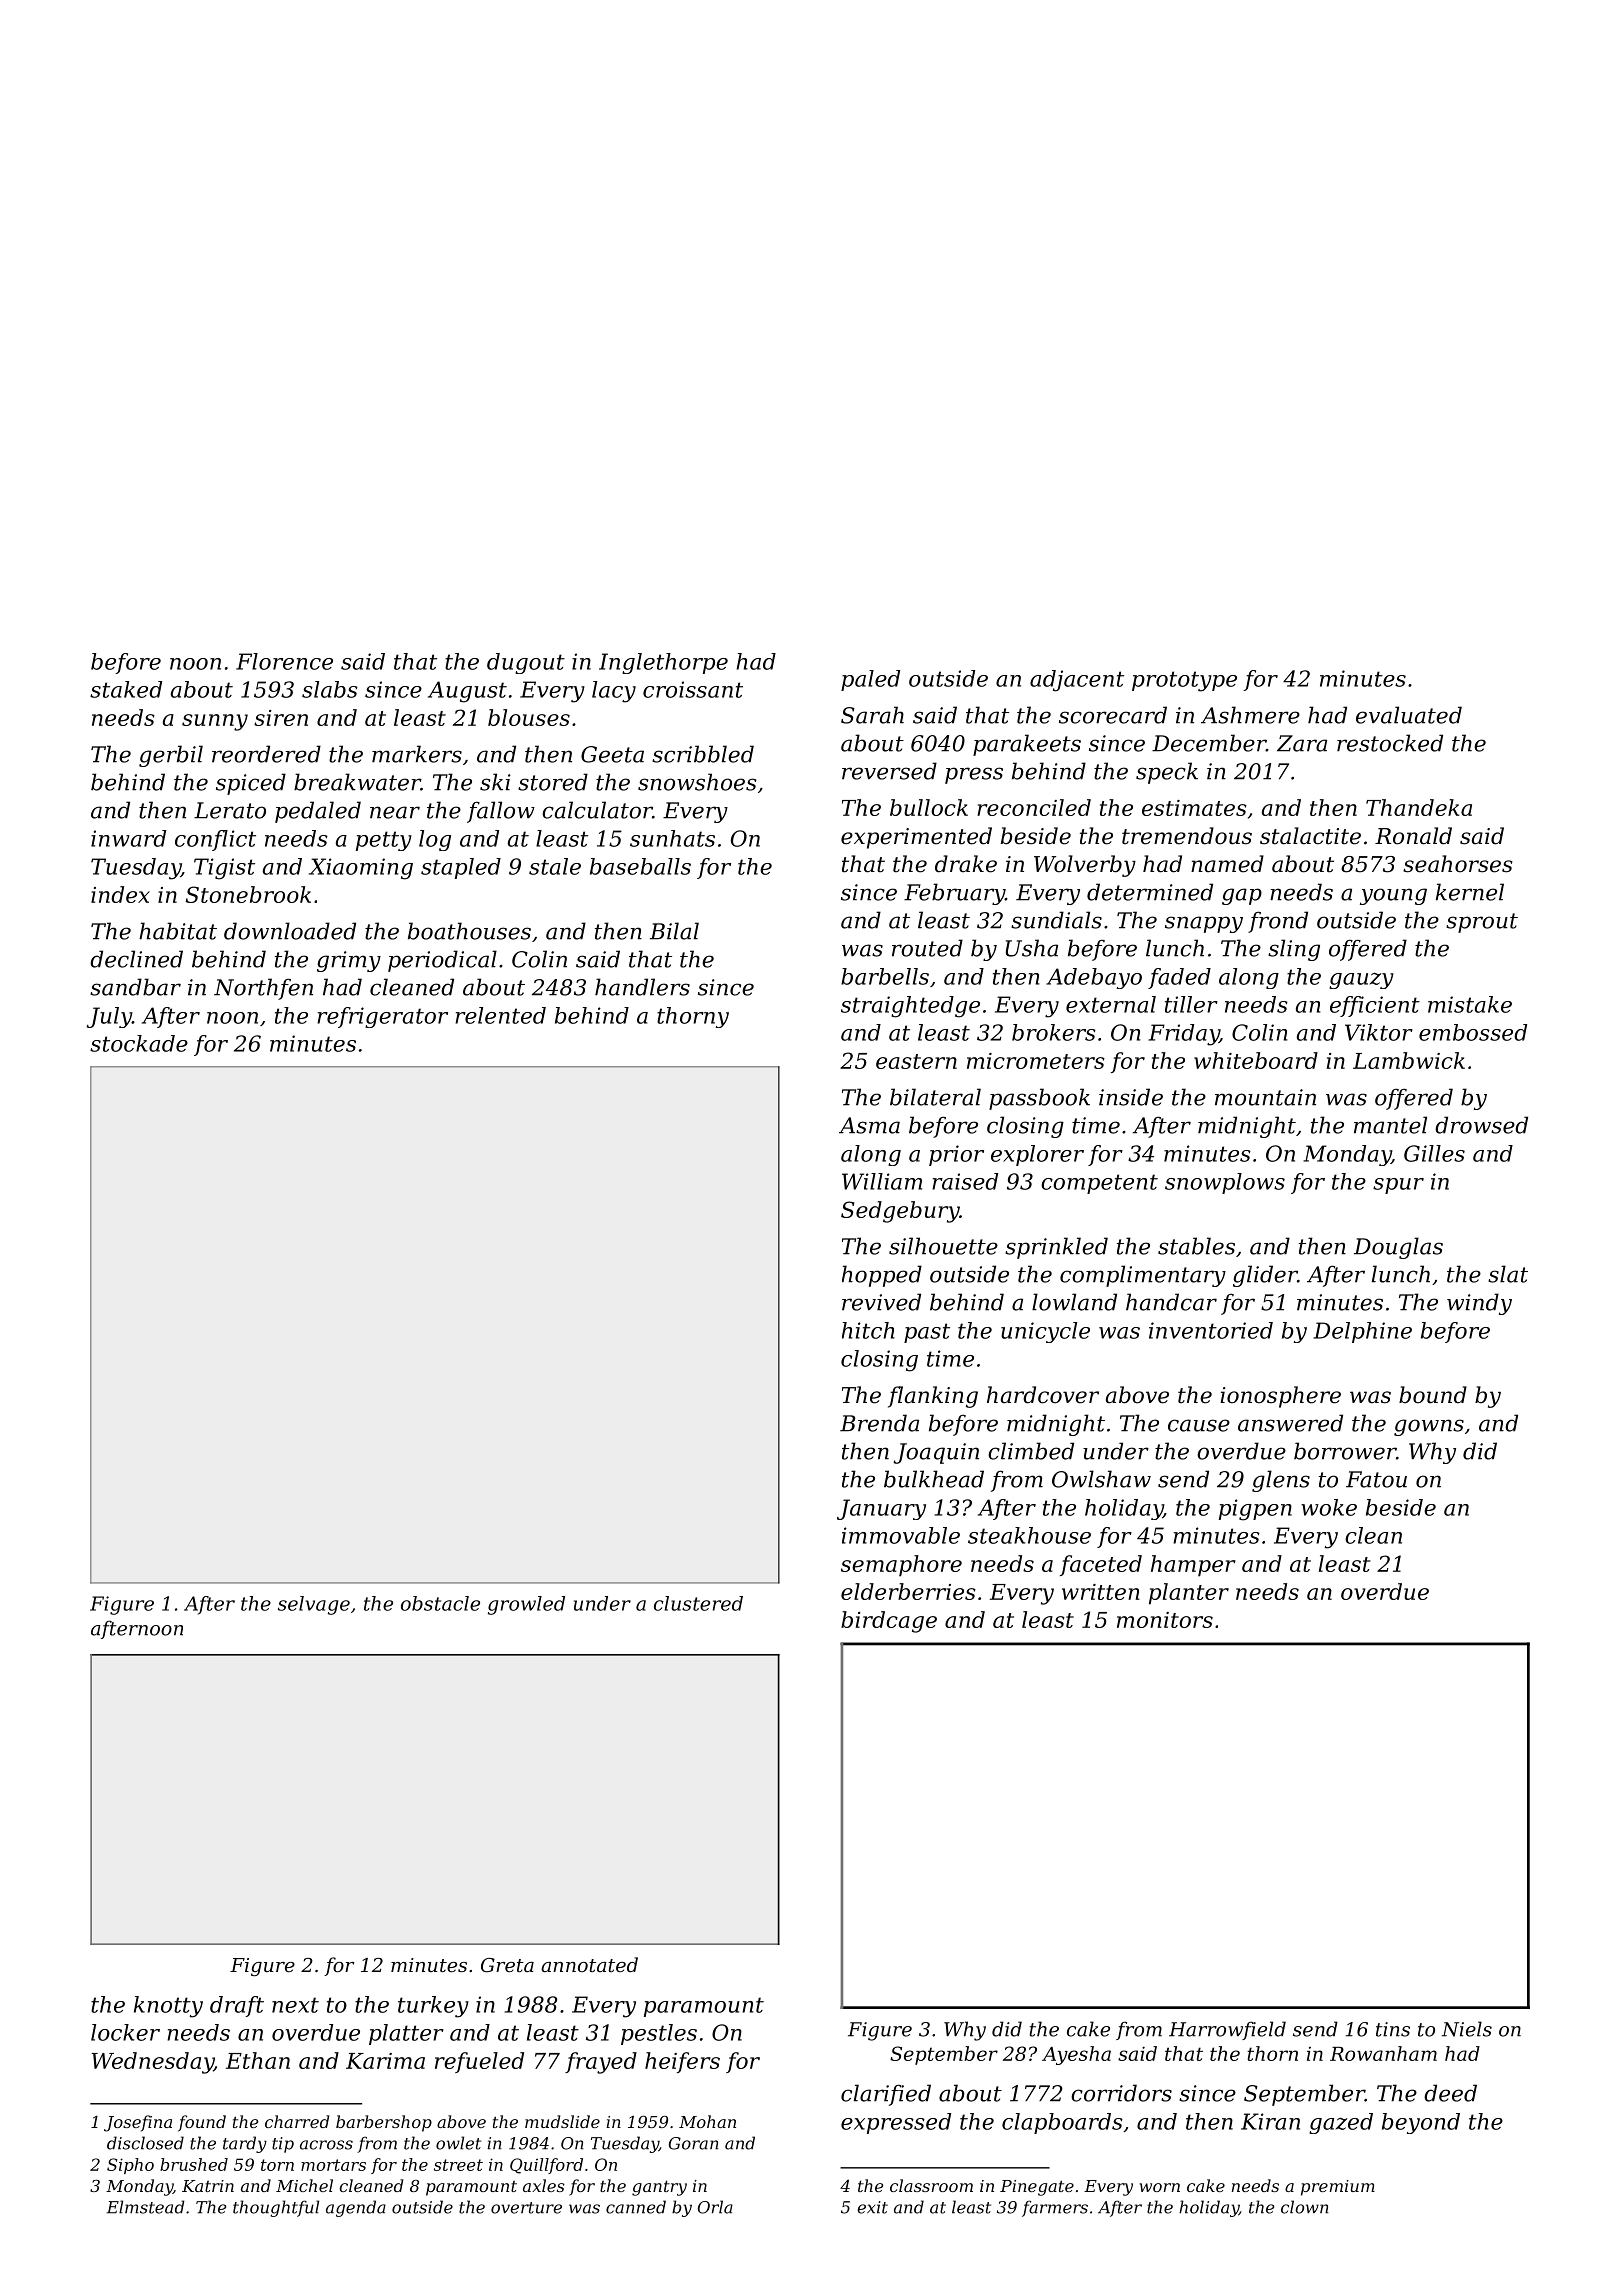 The image size is (1620, 2292). Describe the element at coordinates (901, 1535) in the screenshot. I see `immovable` at that location.
